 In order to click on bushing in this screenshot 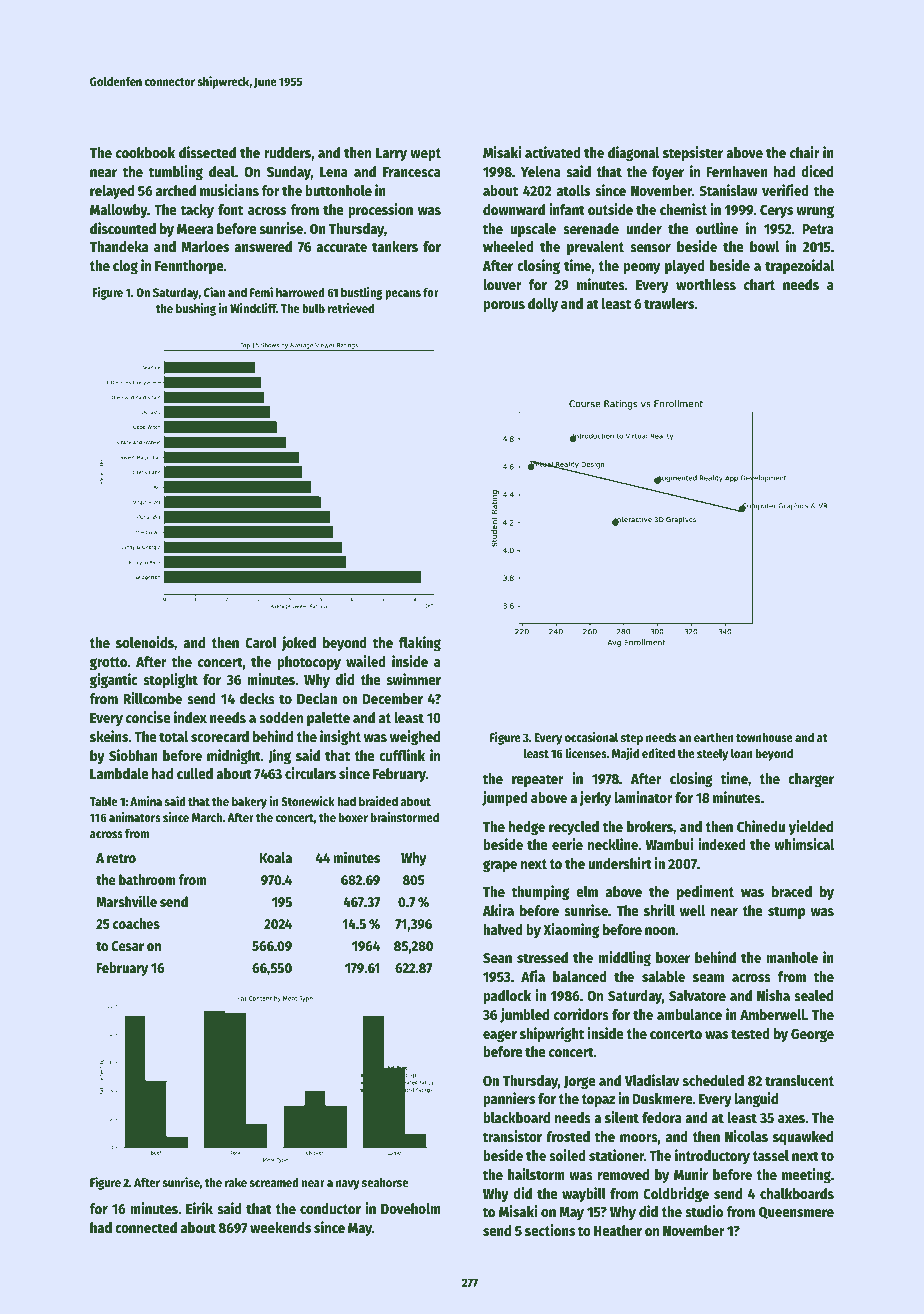, I will do `click(196, 309)`.
